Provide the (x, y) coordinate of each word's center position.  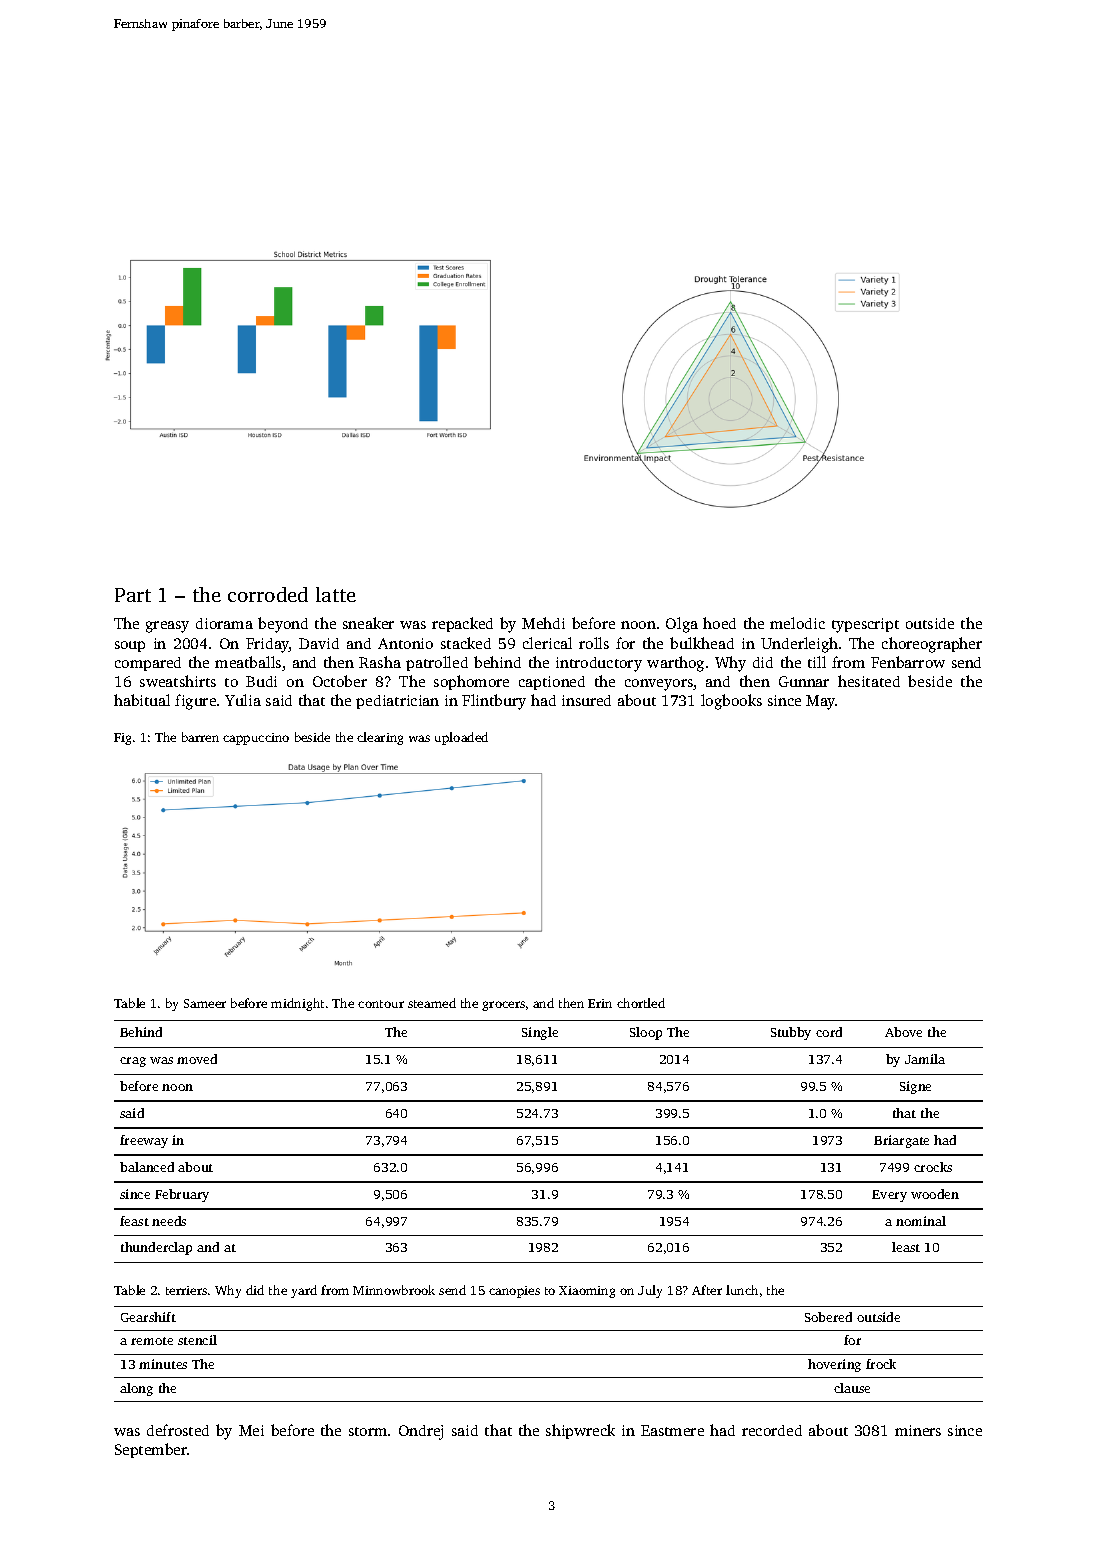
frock (881, 1364)
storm (368, 1431)
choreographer (932, 645)
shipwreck (580, 1431)
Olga (682, 625)
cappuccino (256, 739)
